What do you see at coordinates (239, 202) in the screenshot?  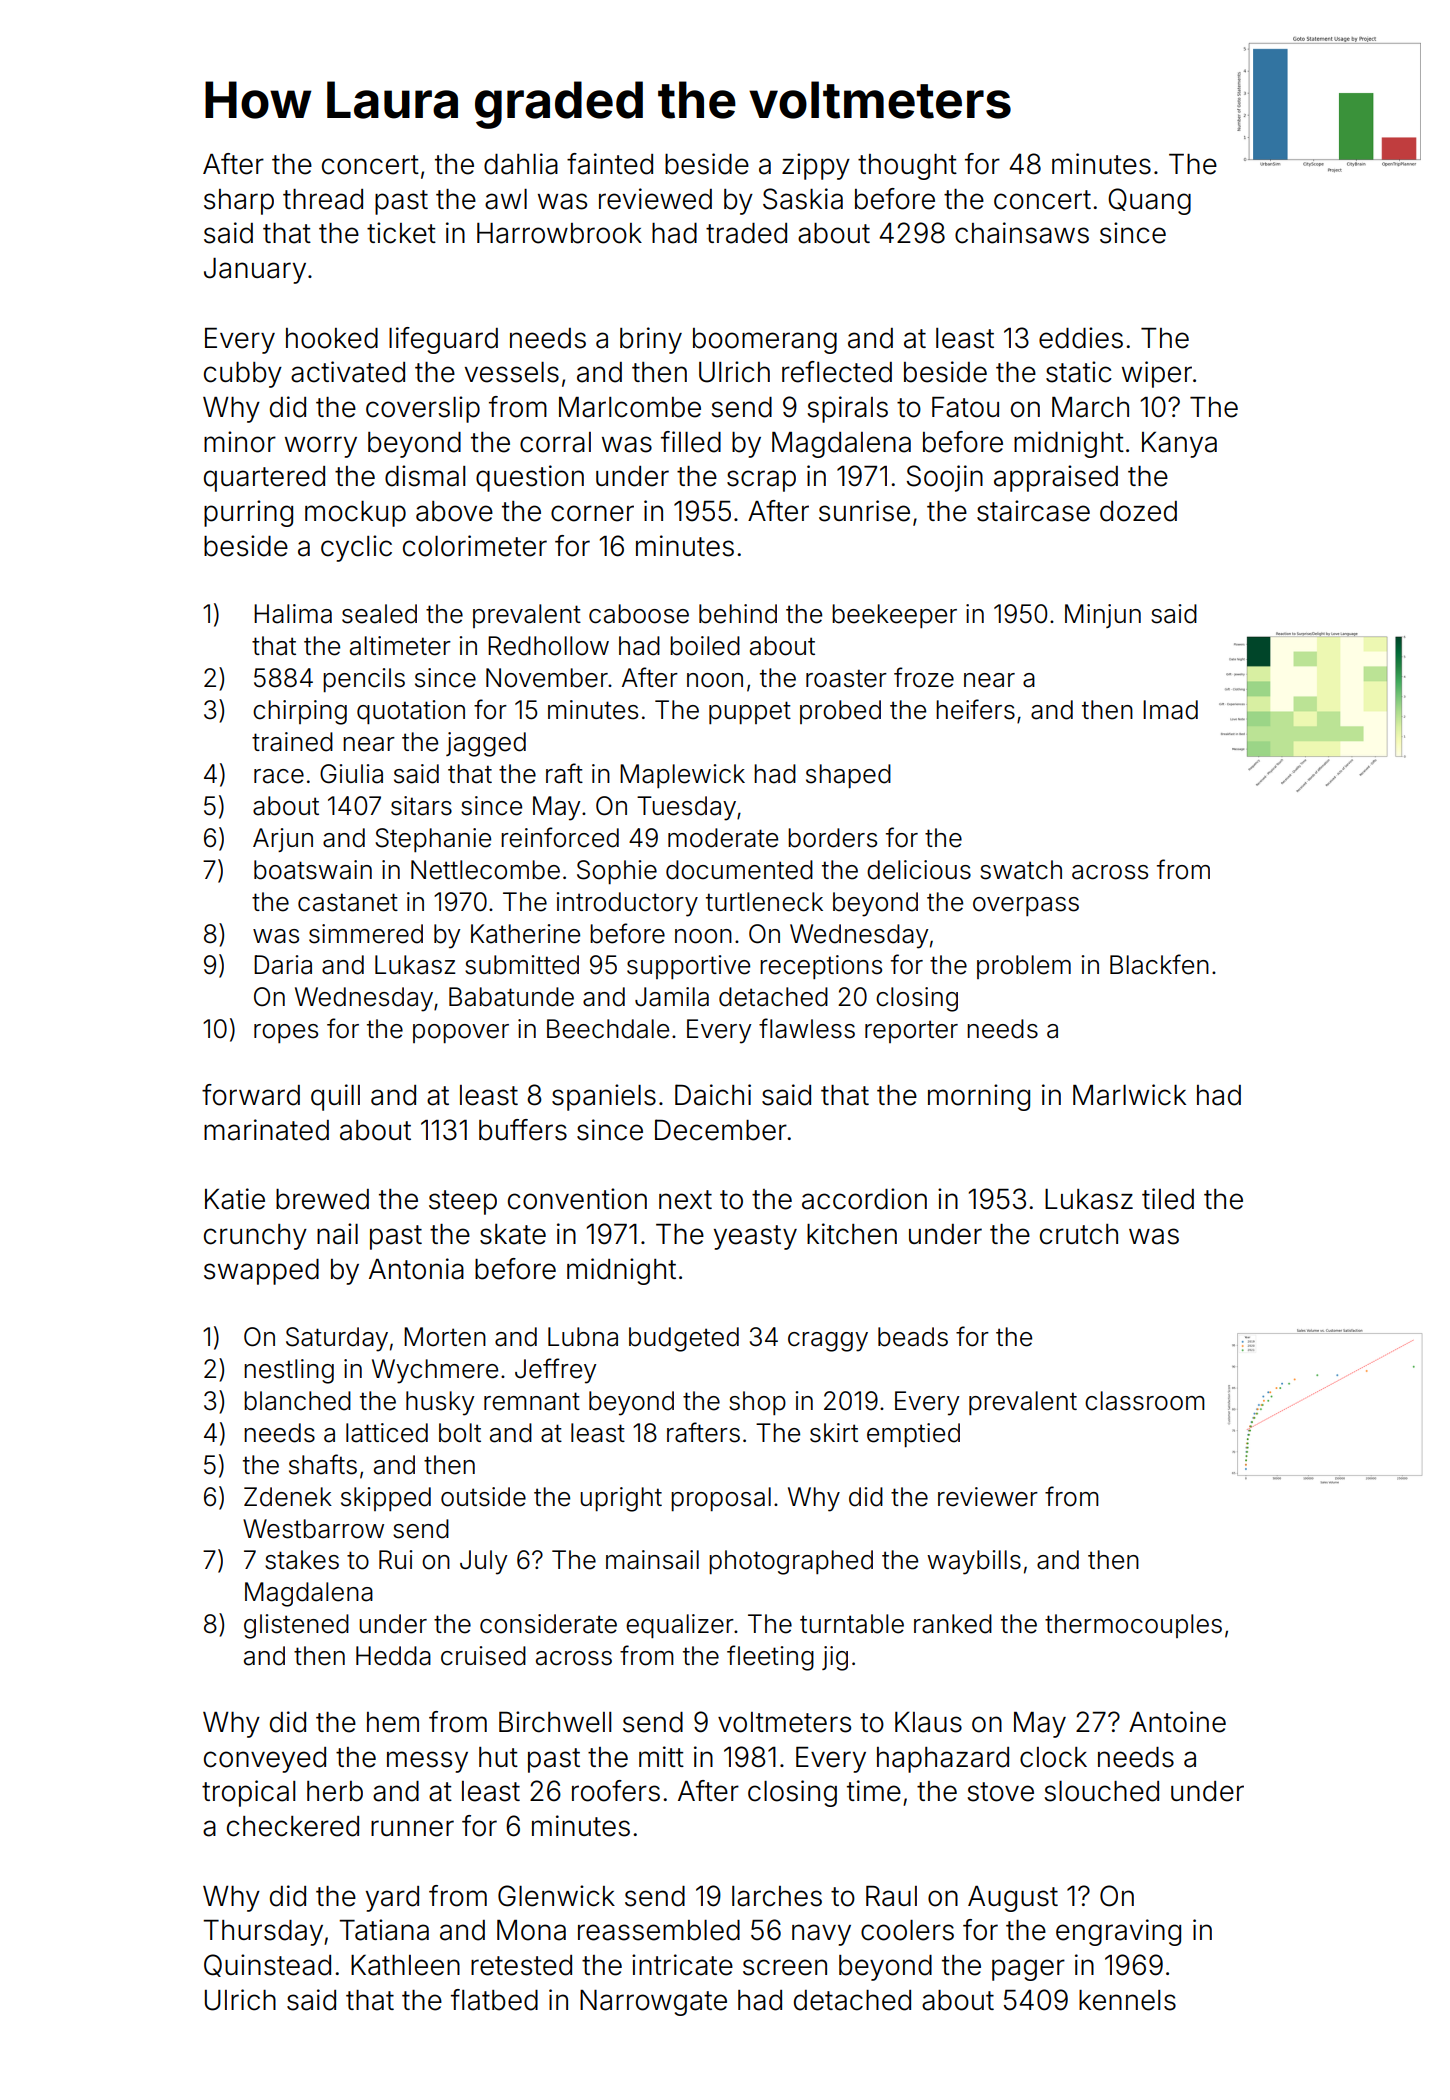 I see `sharp` at bounding box center [239, 202].
